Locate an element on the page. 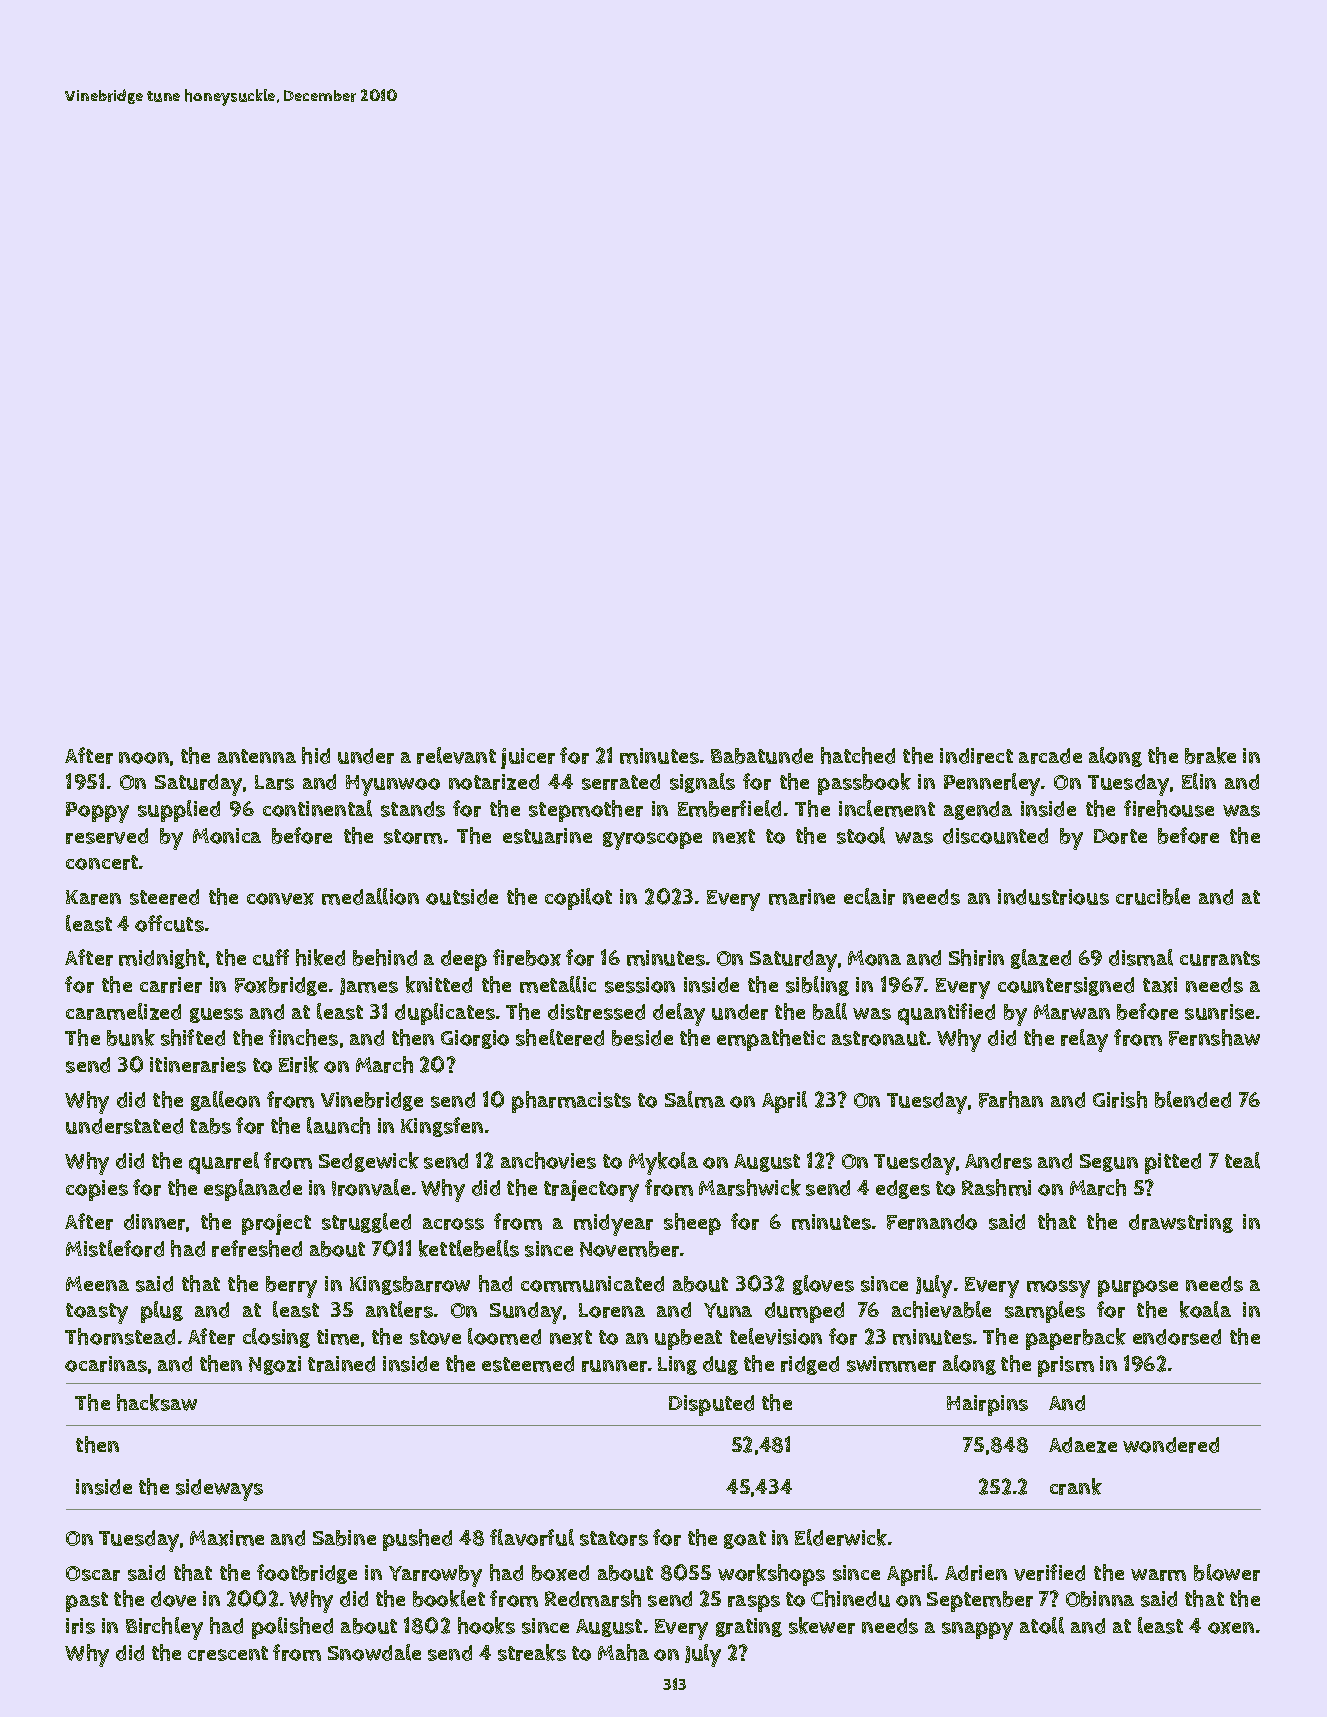 The image size is (1327, 1717). antenna is located at coordinates (257, 756).
